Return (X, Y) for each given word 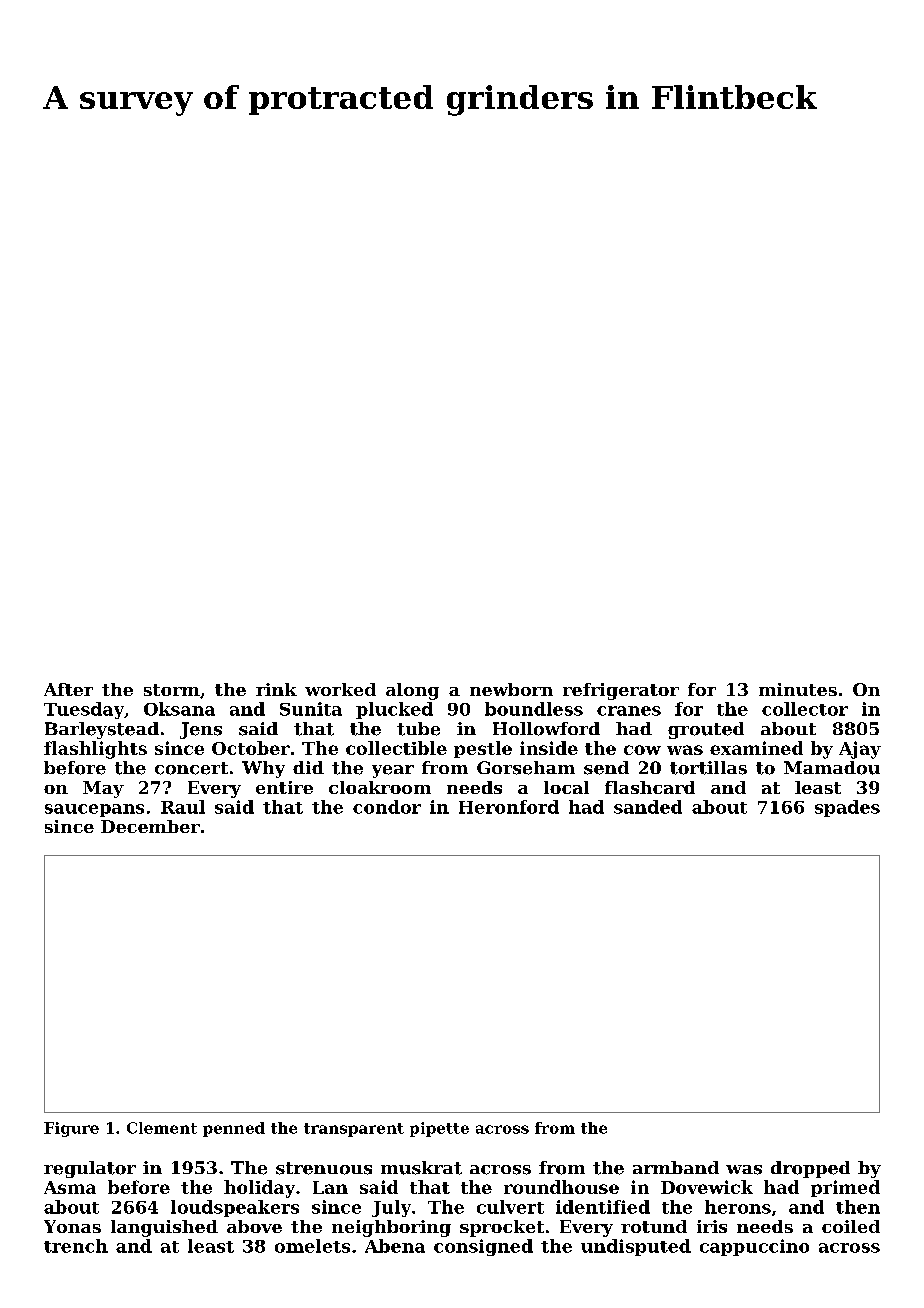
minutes (798, 689)
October (251, 748)
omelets (312, 1246)
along (412, 691)
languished (164, 1228)
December (150, 826)
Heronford (509, 807)
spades (847, 808)
